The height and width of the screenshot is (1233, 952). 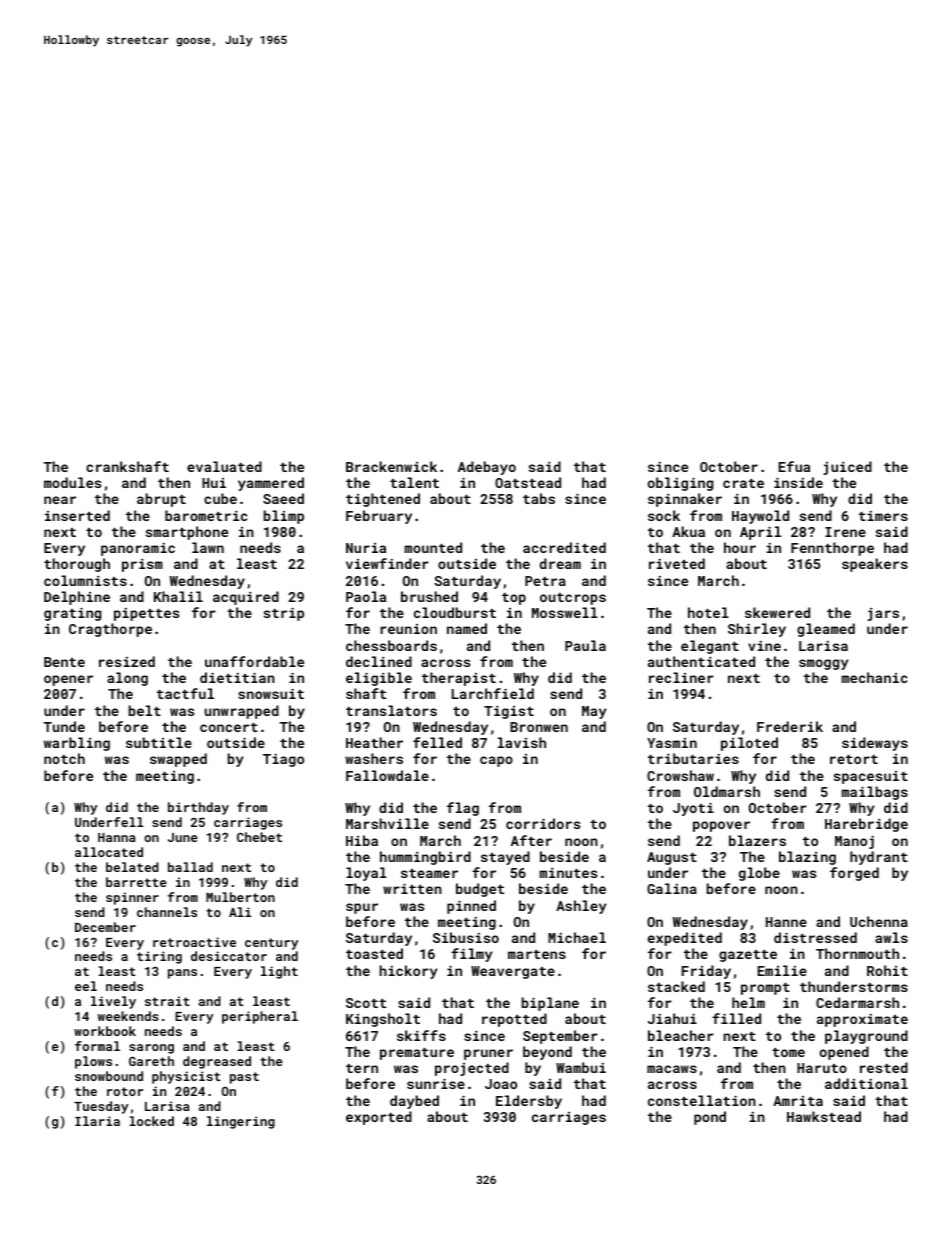 I want to click on birthday, so click(x=198, y=808).
